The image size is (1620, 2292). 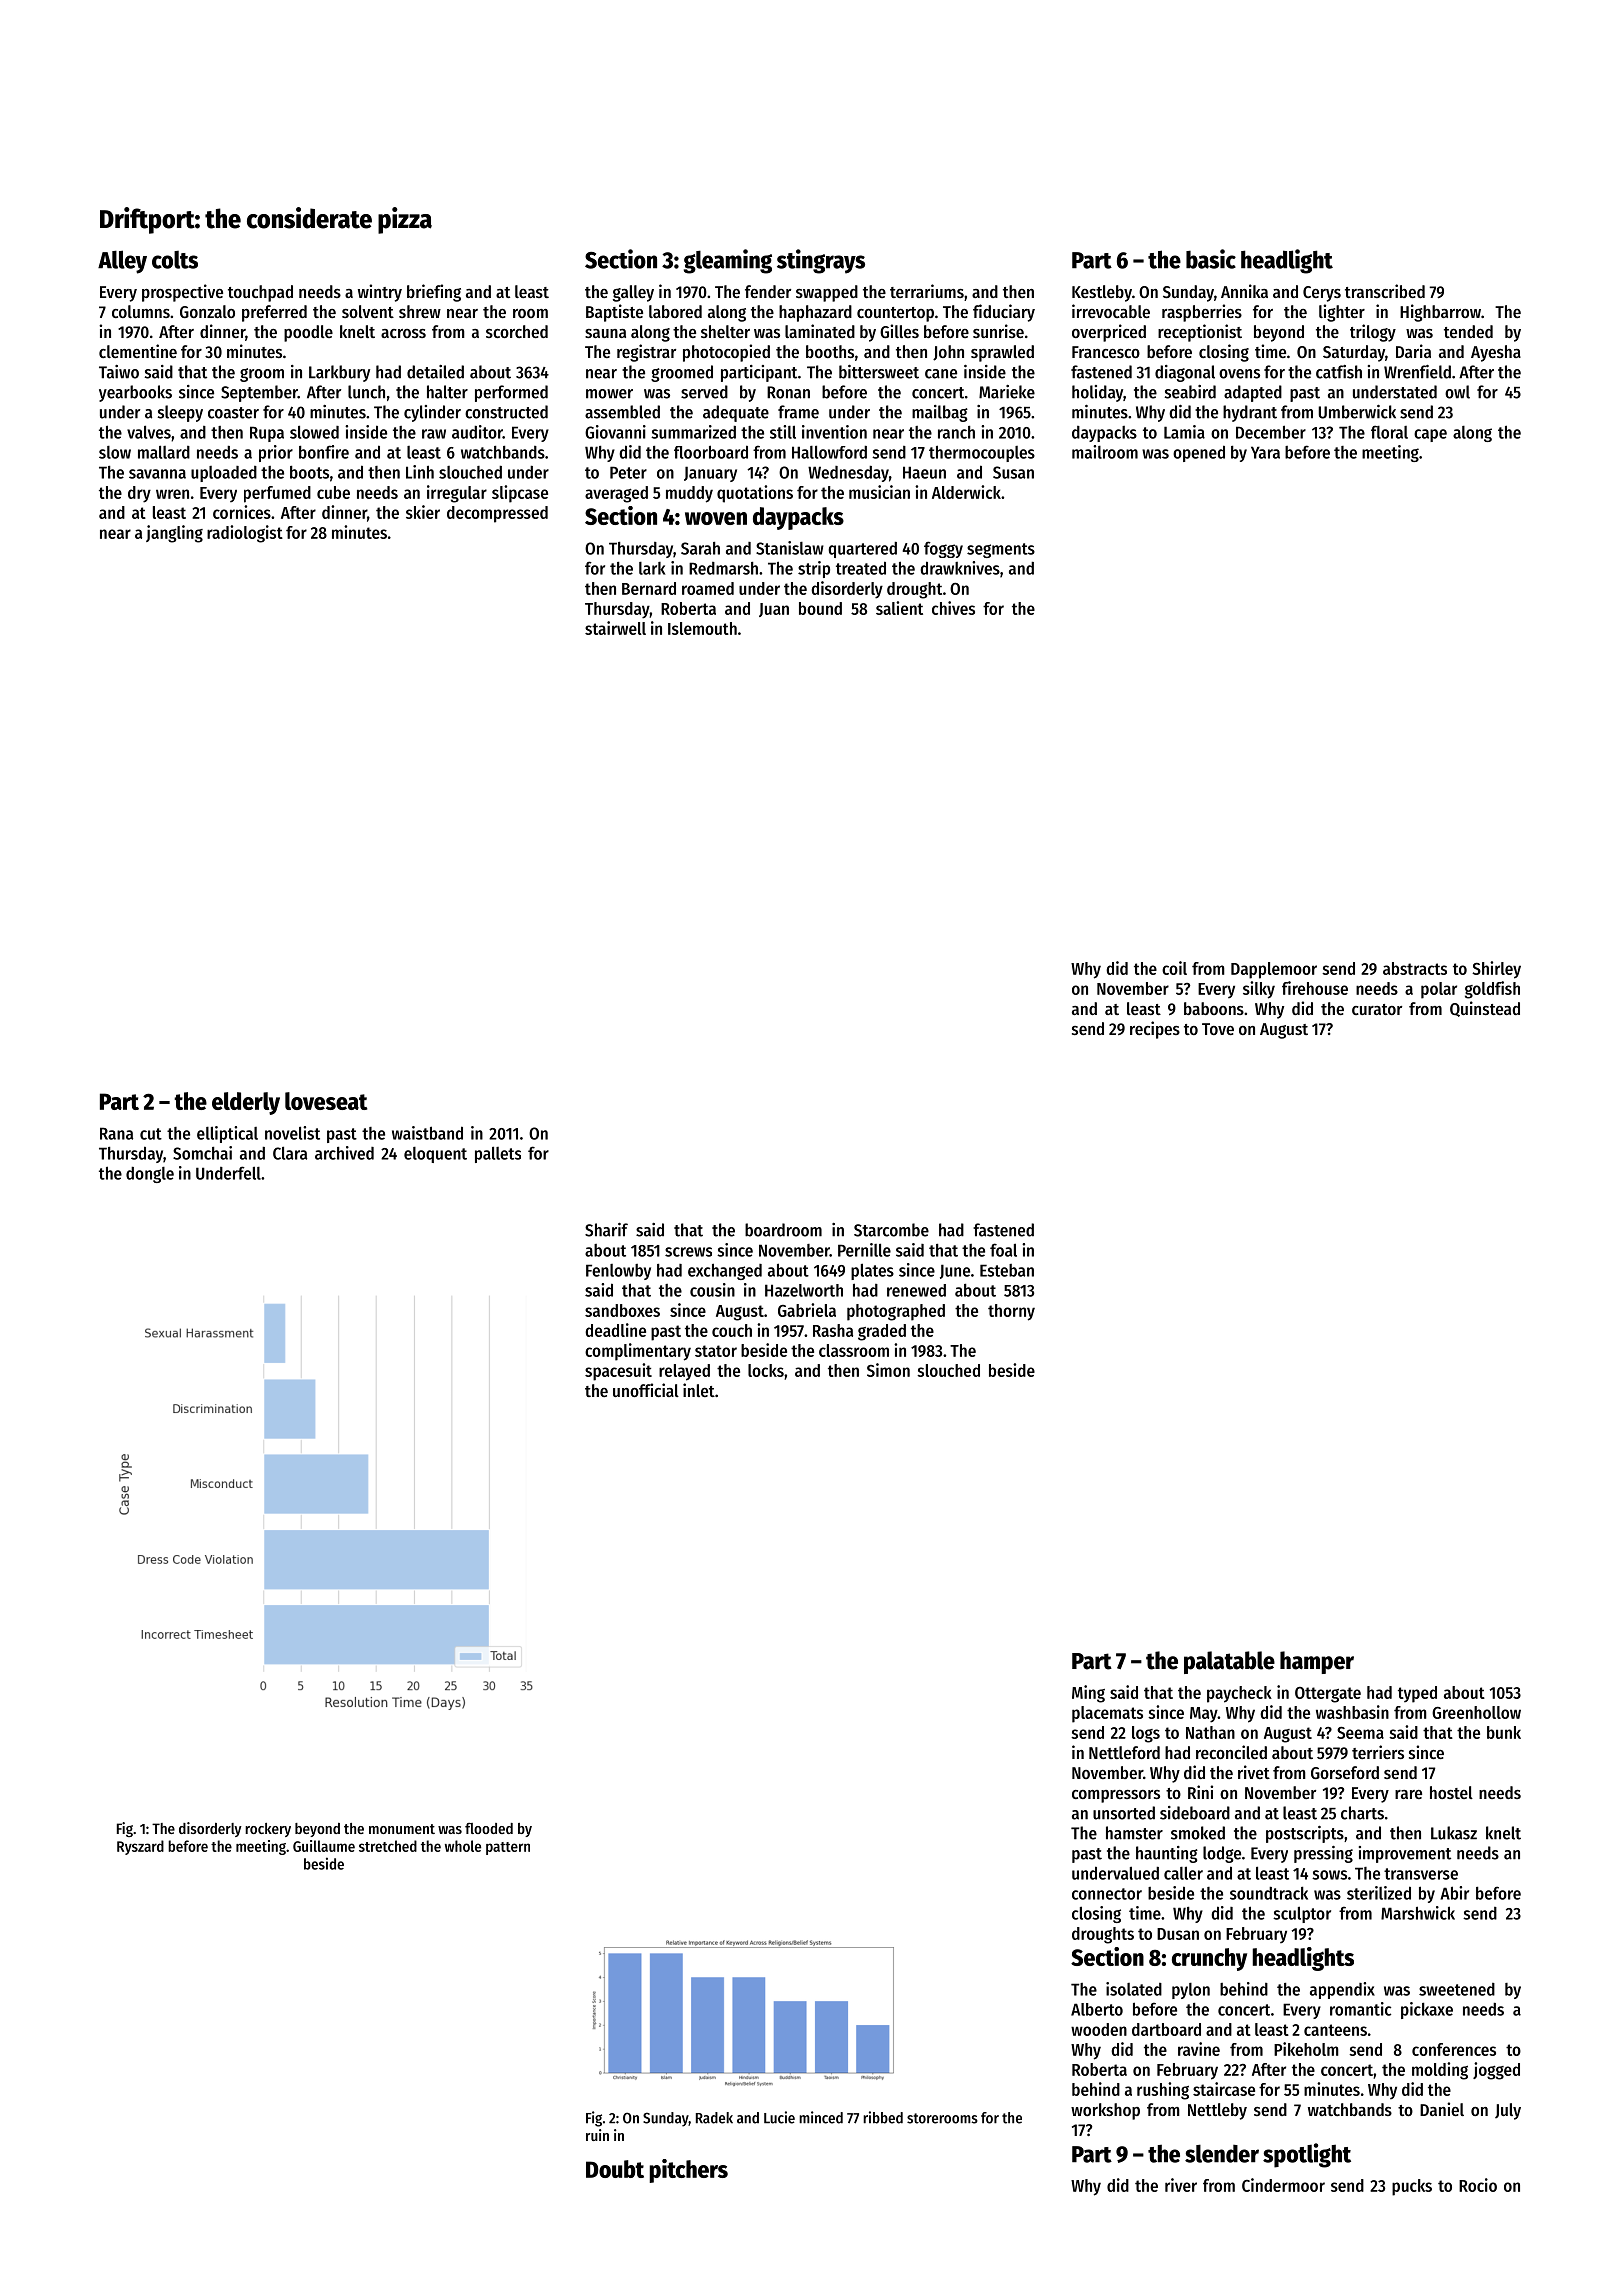 What do you see at coordinates (1097, 2009) in the screenshot?
I see `Alberto` at bounding box center [1097, 2009].
